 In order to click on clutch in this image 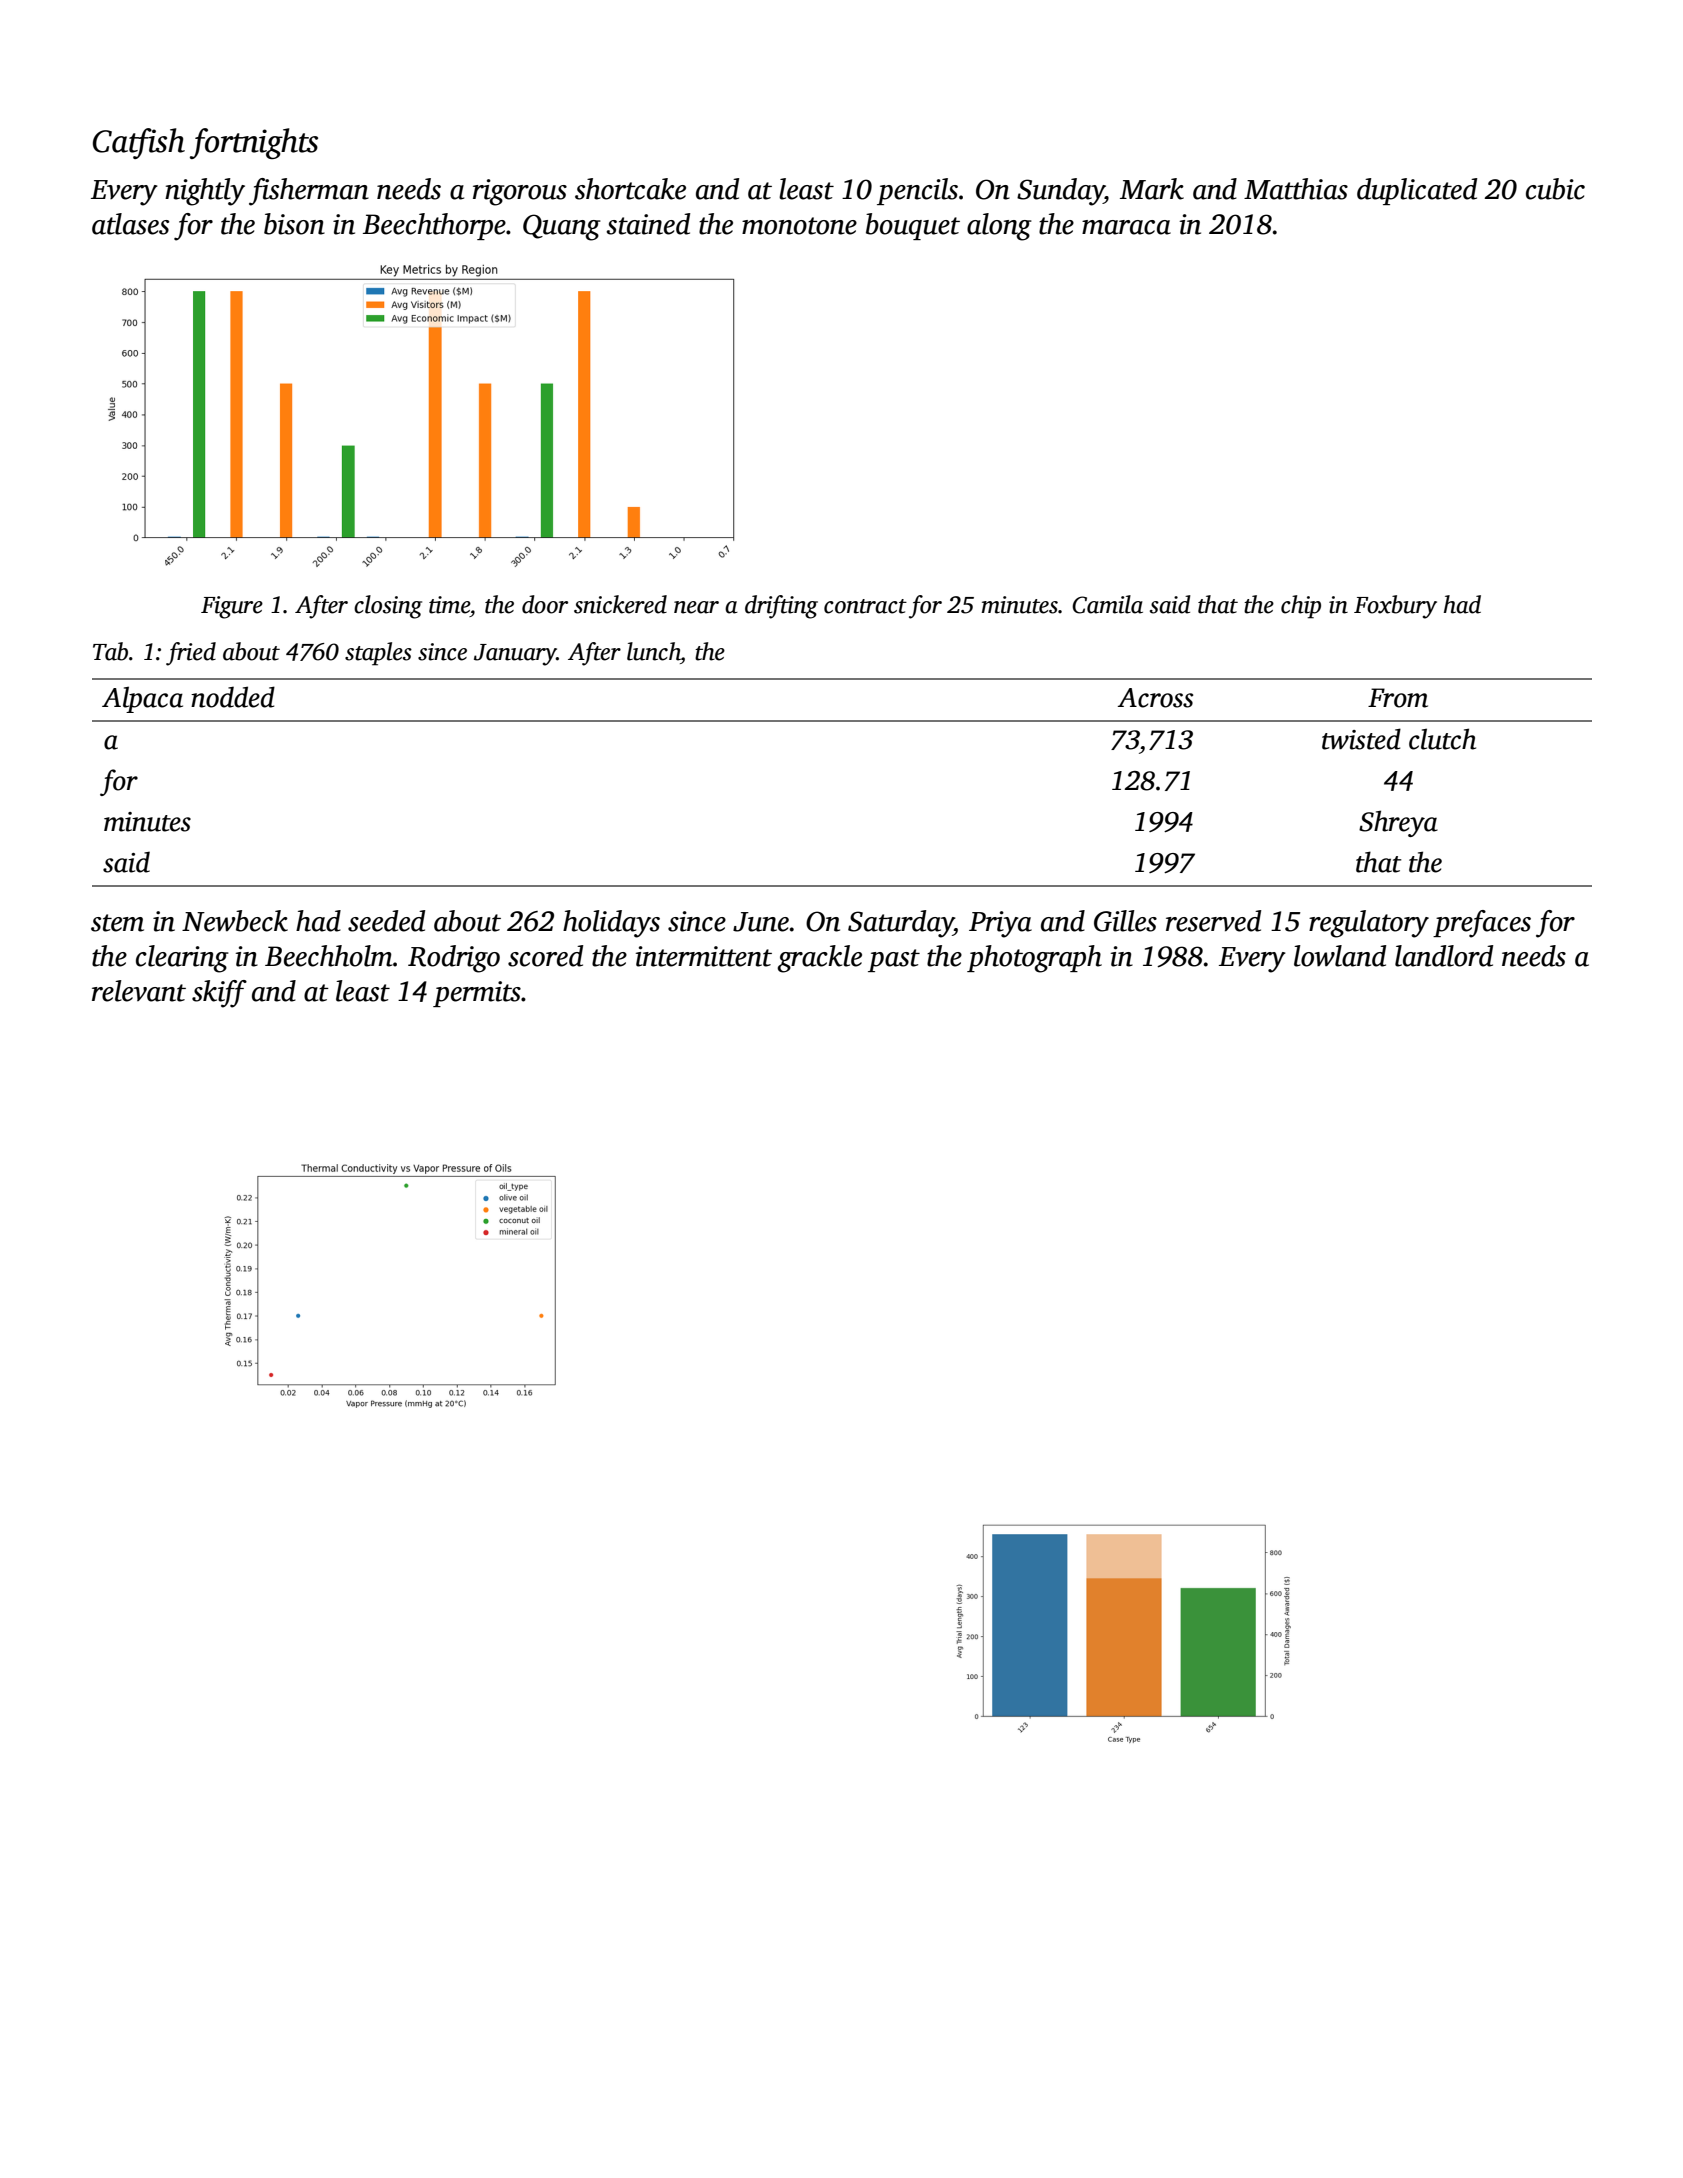, I will do `click(1442, 739)`.
